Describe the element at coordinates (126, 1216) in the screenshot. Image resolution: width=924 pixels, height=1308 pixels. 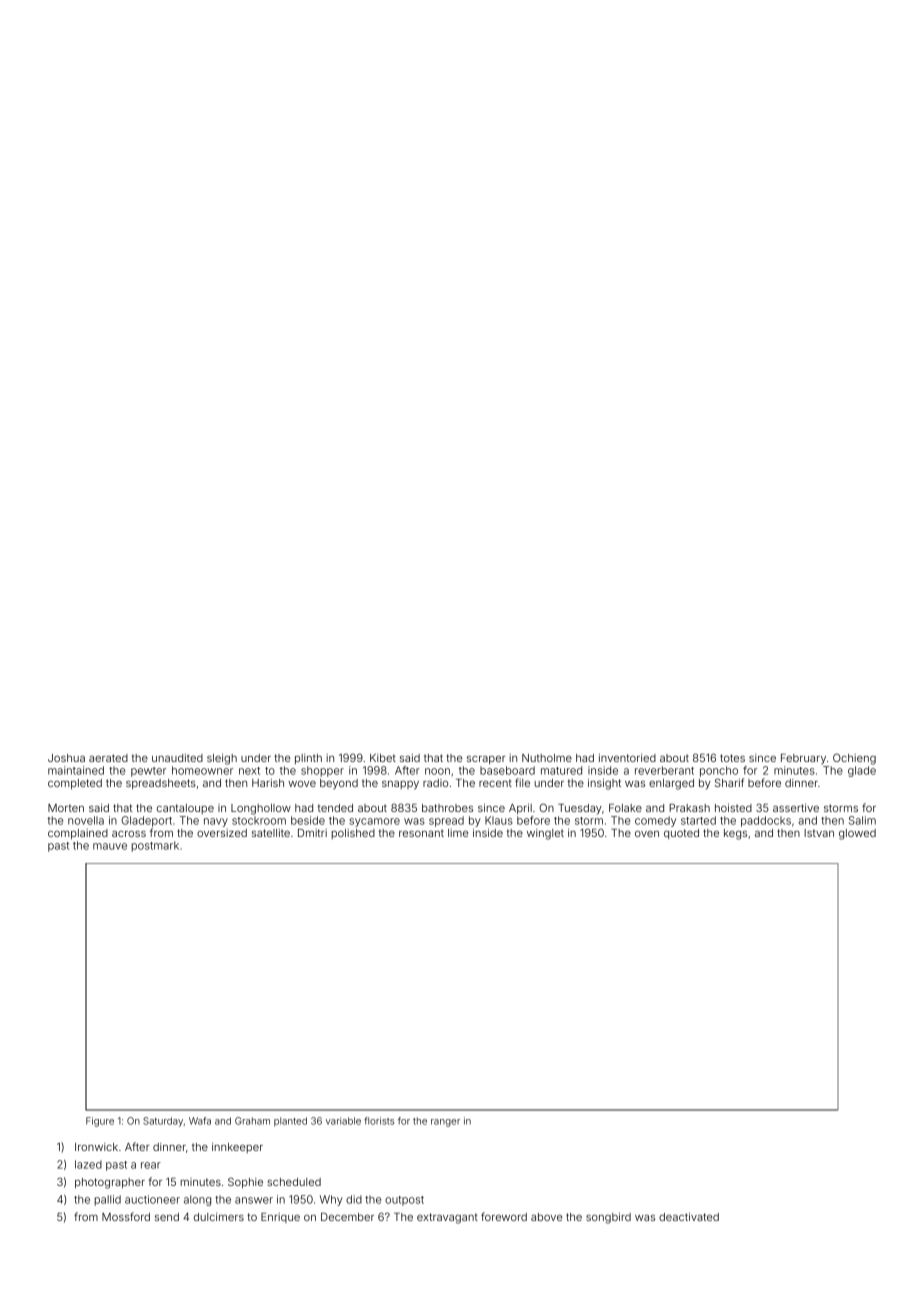
I see `Mossford` at that location.
